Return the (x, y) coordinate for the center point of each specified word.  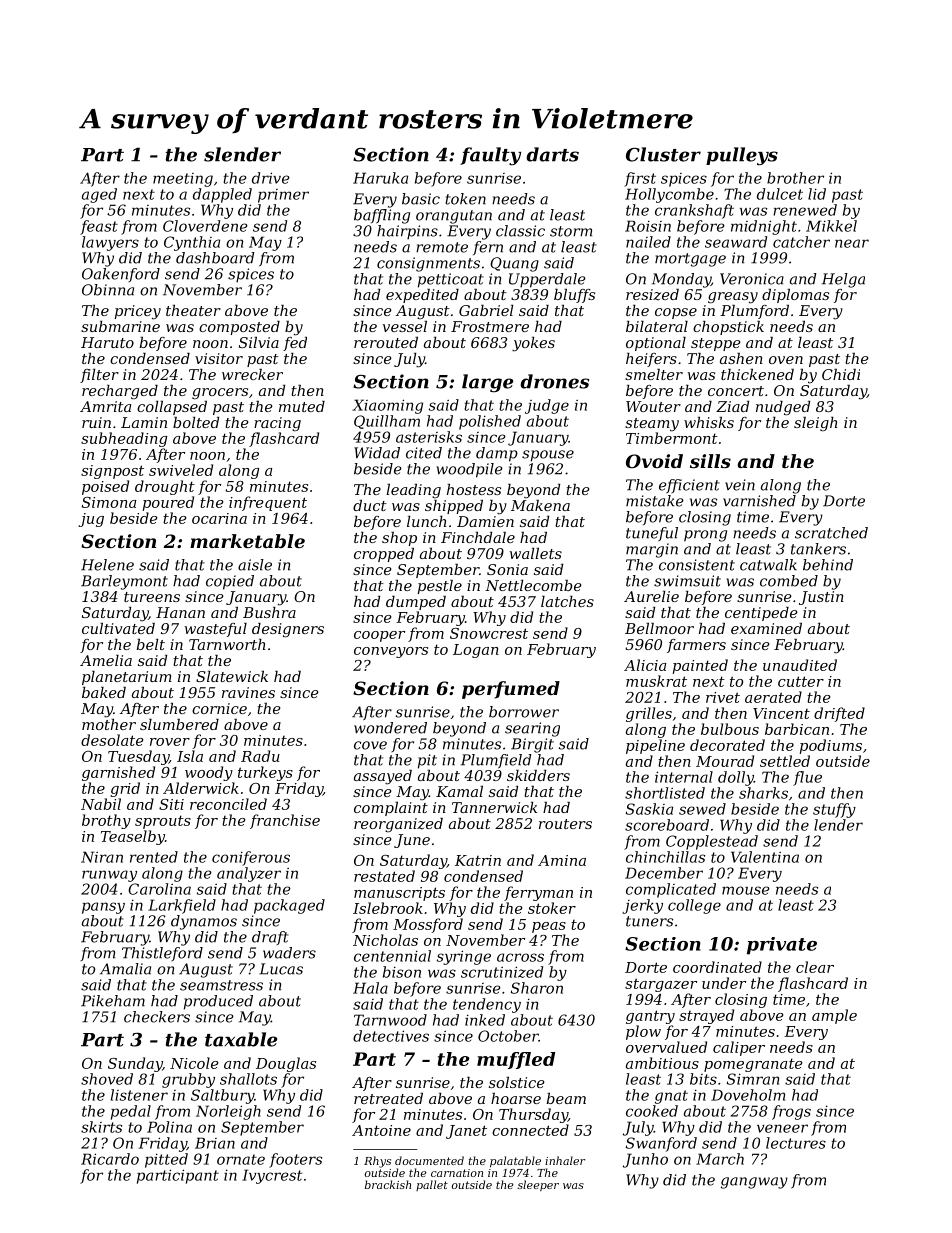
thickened (757, 374)
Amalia (125, 969)
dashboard (215, 258)
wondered (390, 728)
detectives (391, 1036)
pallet (432, 1185)
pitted (166, 1160)
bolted (196, 422)
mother (109, 724)
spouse (548, 456)
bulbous (730, 729)
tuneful (652, 534)
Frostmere (490, 326)
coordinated (717, 967)
